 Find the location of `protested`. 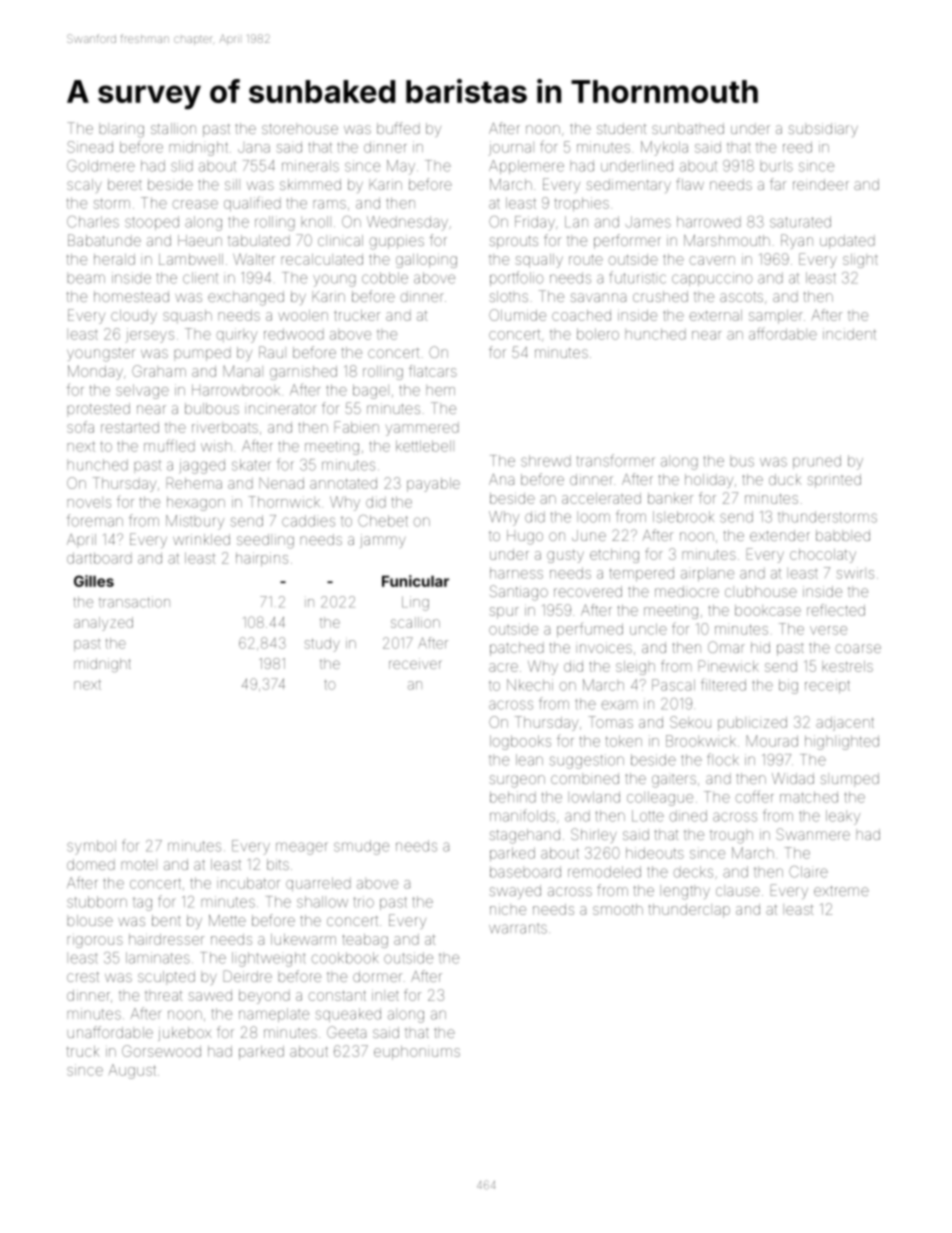

protested is located at coordinates (98, 410).
